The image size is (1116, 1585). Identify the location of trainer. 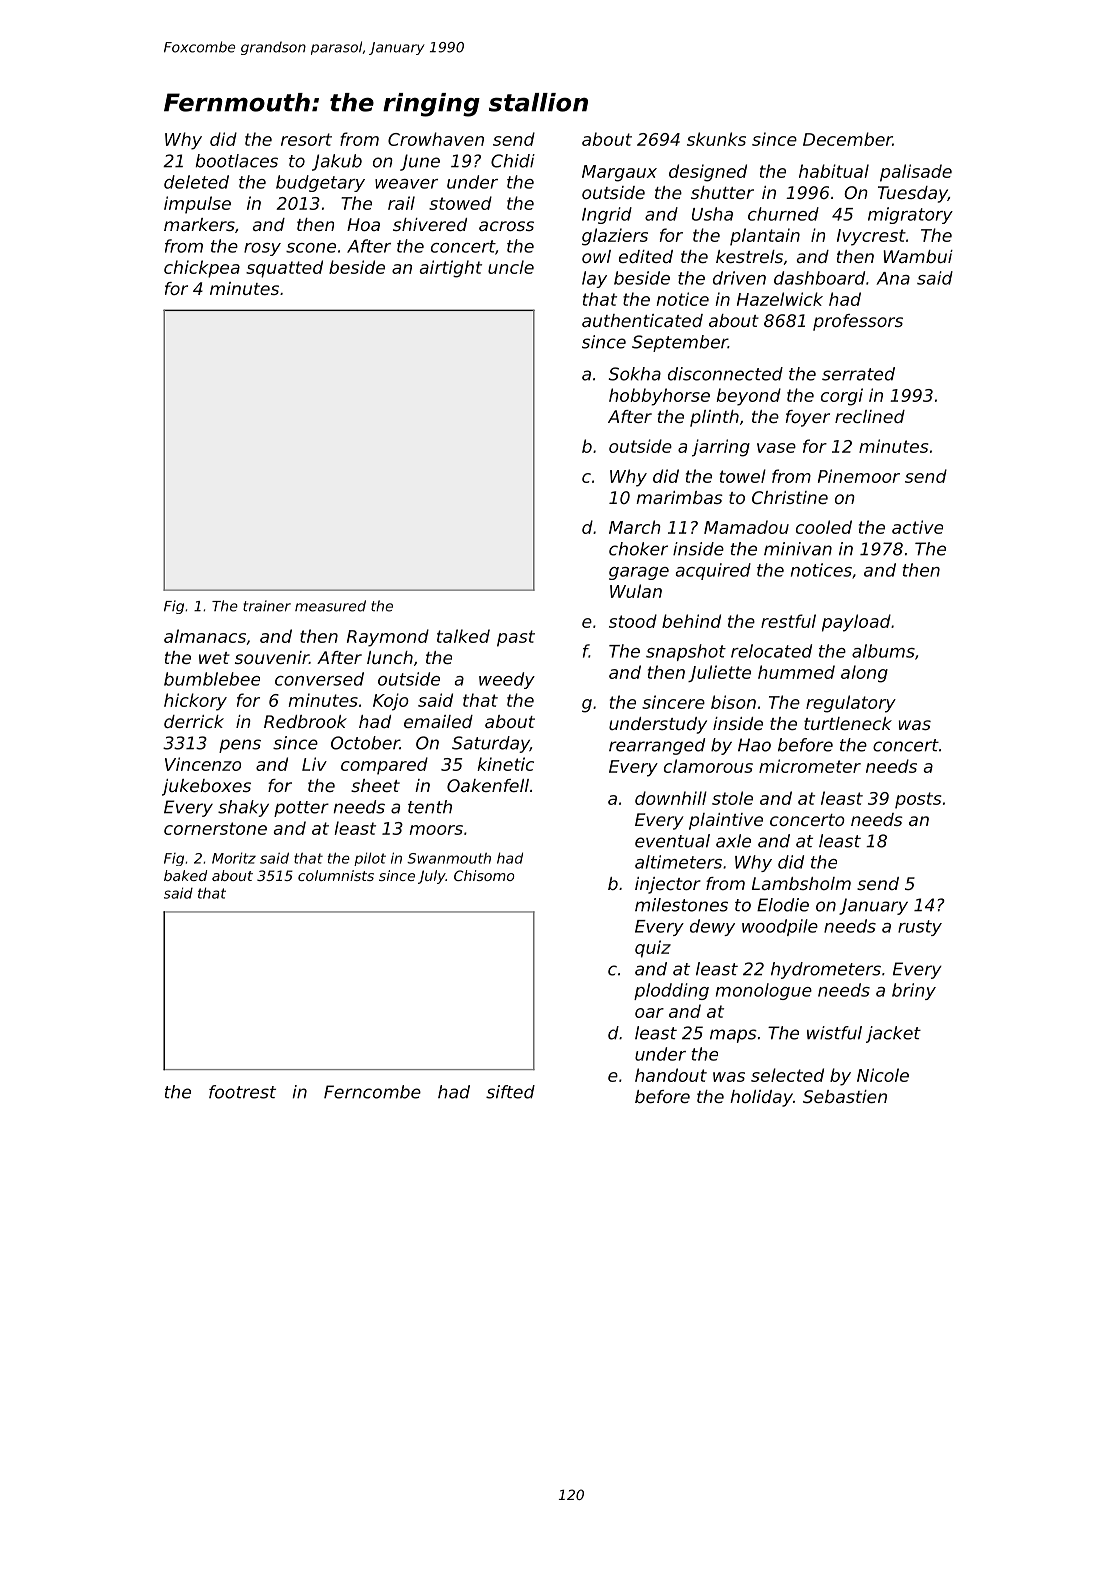
(267, 606).
